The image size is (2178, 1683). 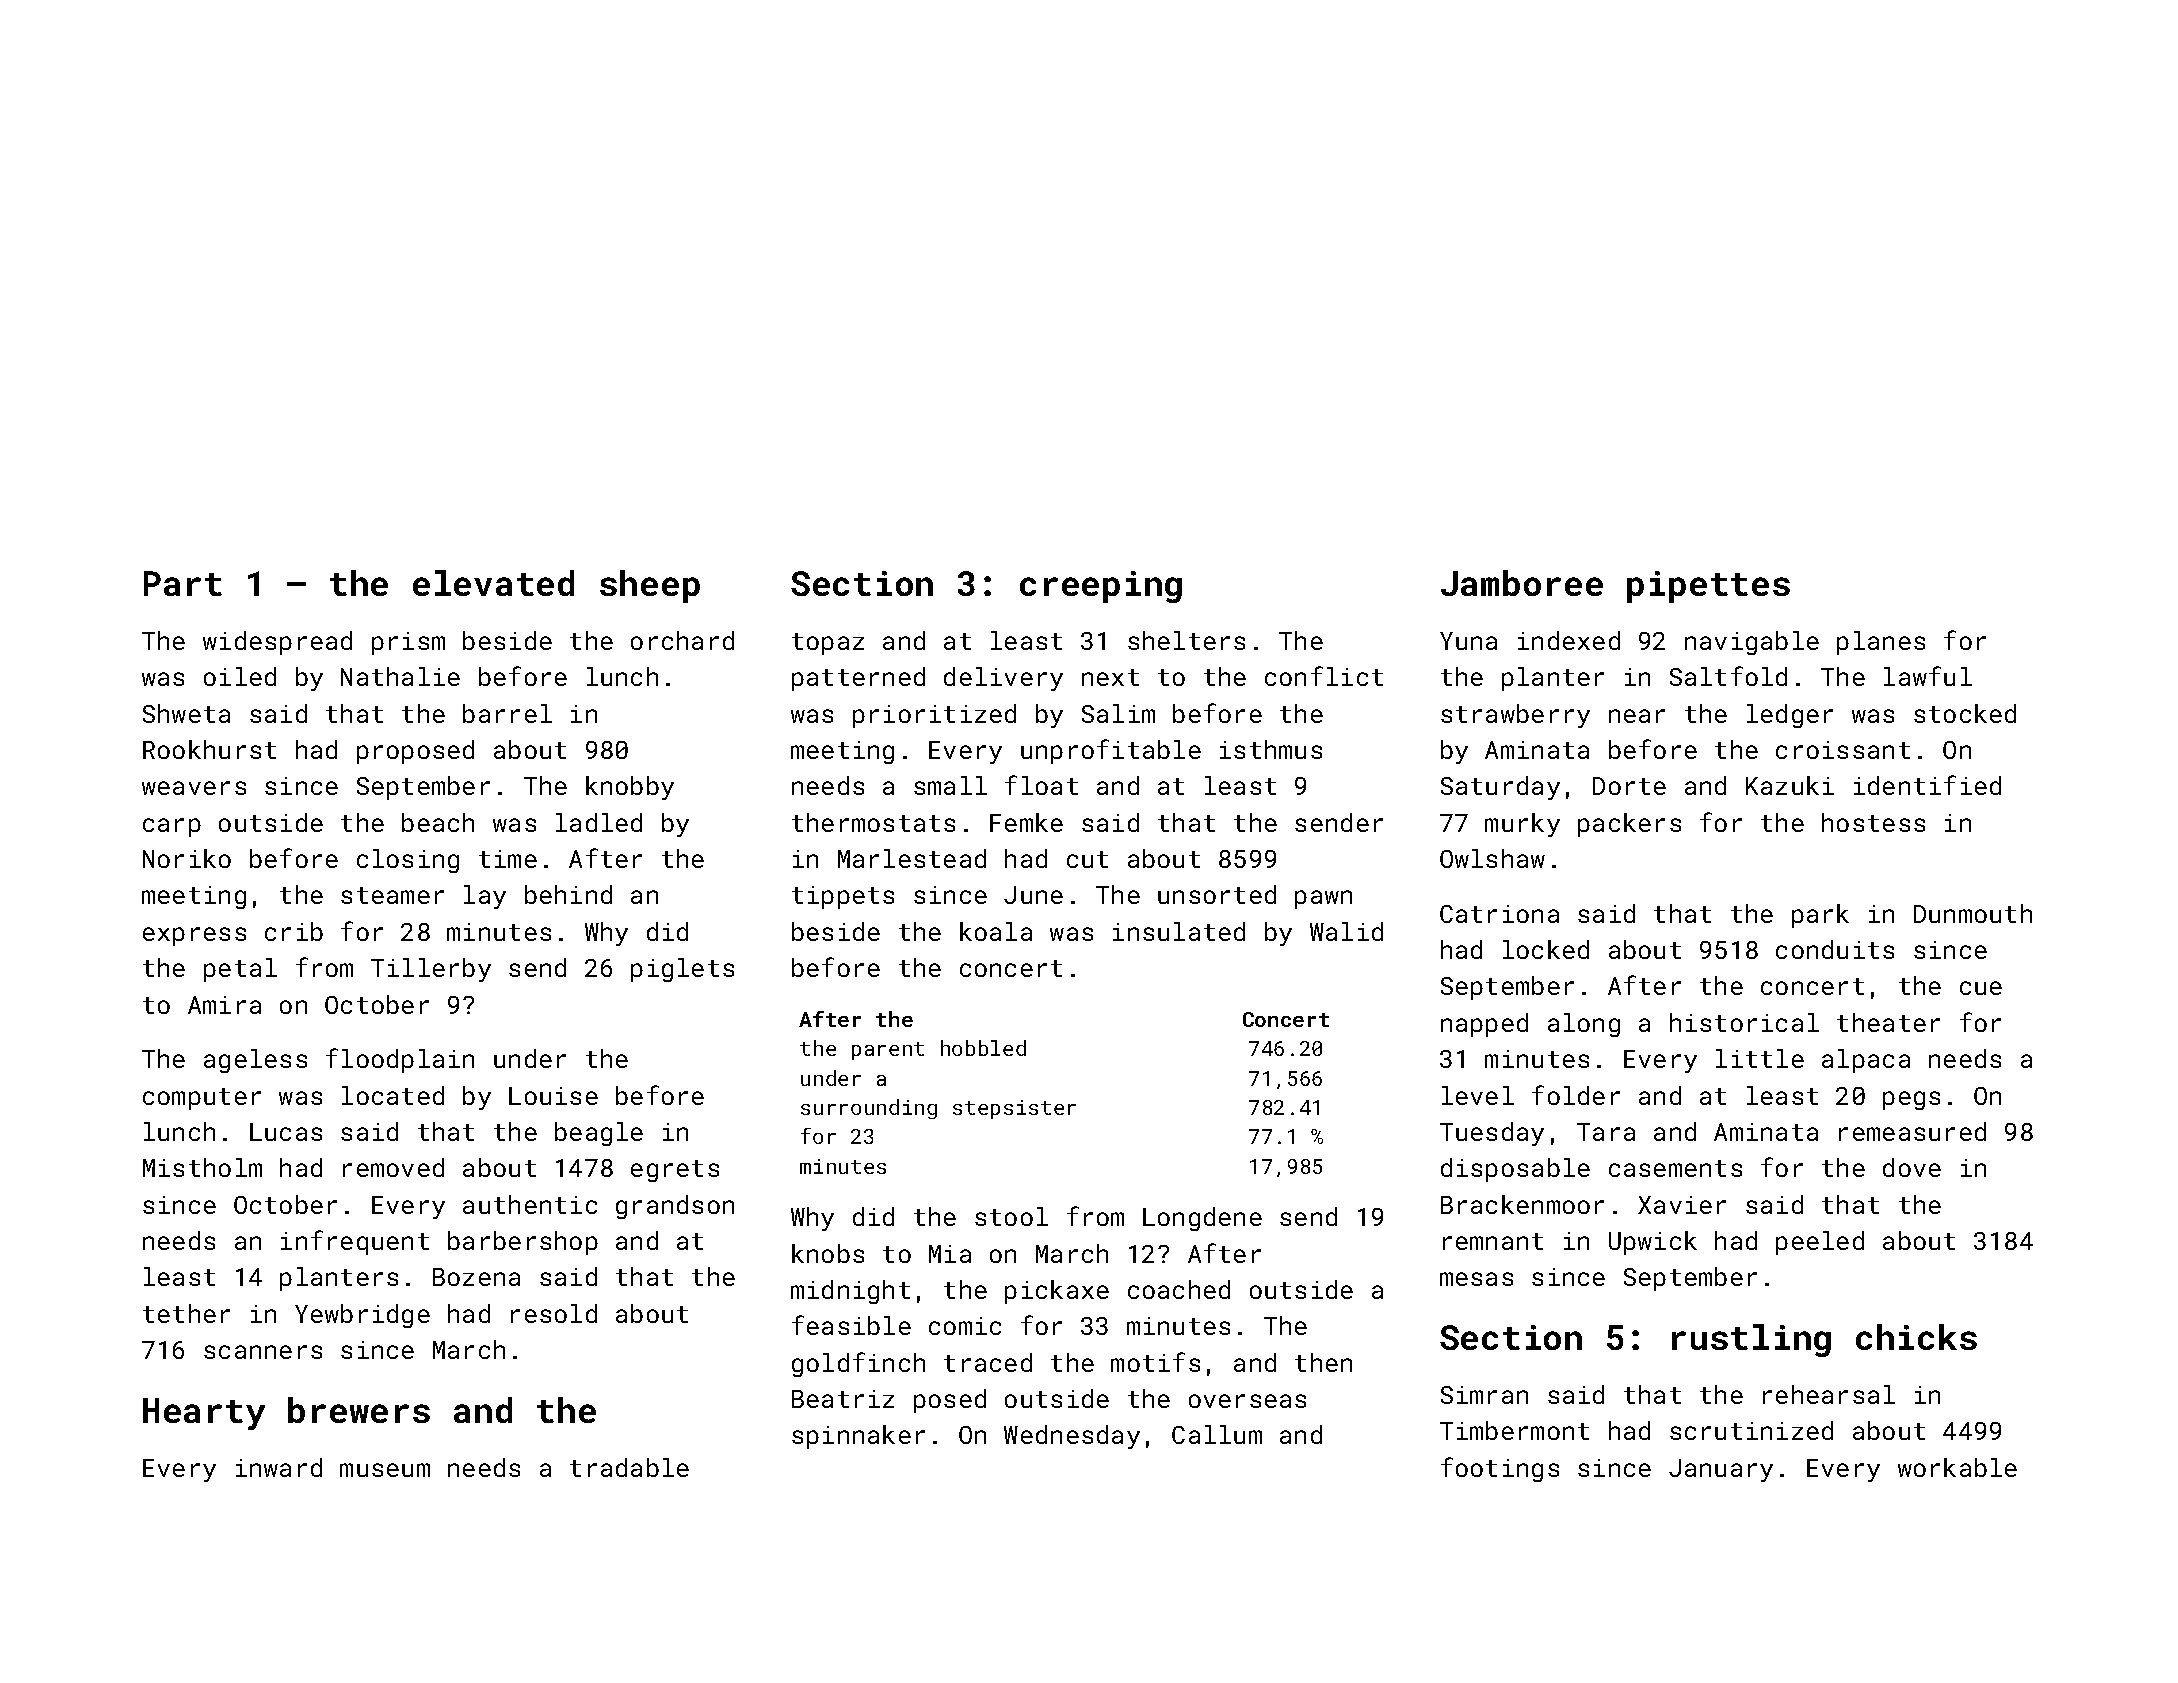 I want to click on museum, so click(x=385, y=1470).
